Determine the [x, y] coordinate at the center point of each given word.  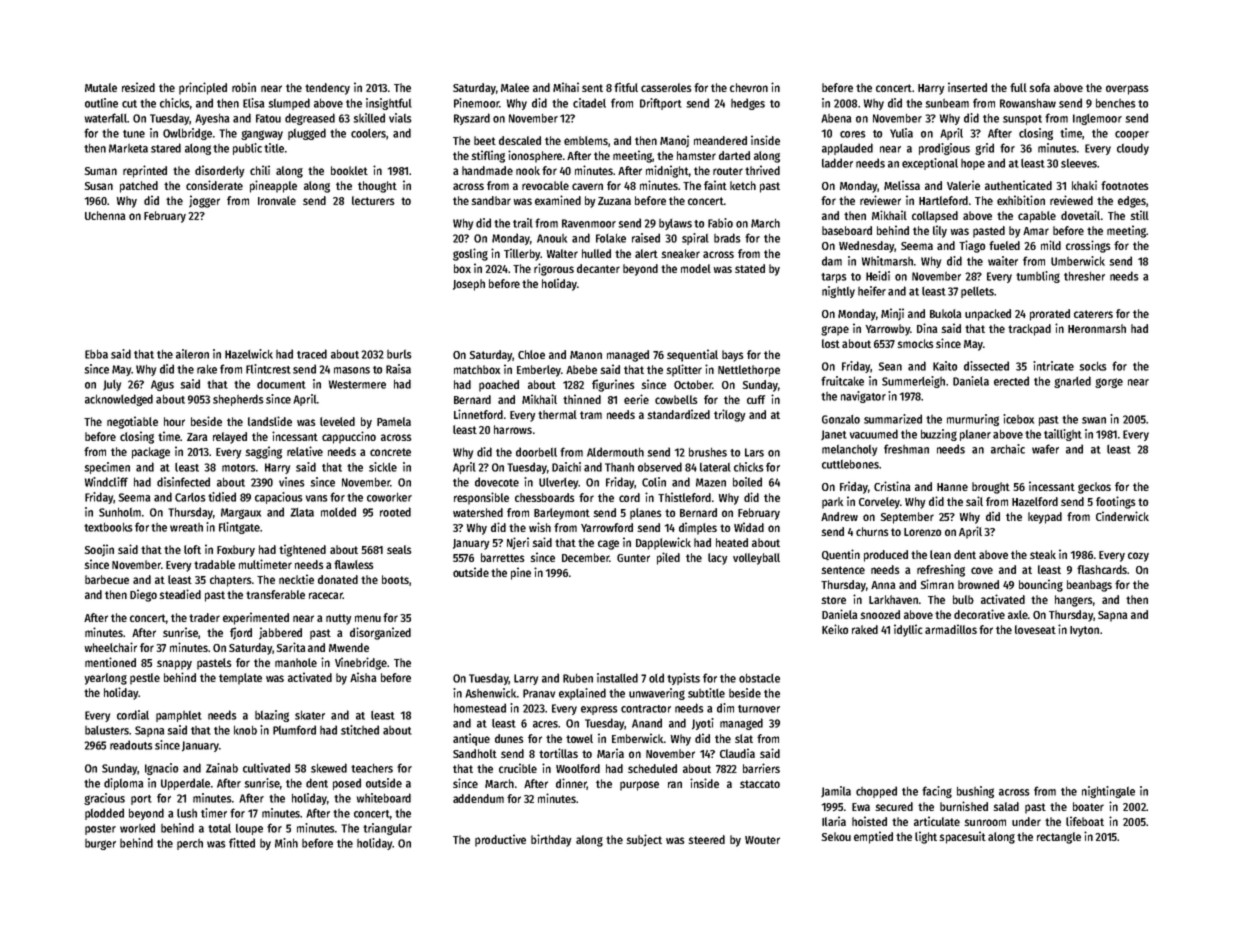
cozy [1138, 557]
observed [660, 467]
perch [190, 844]
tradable [214, 564]
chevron [749, 87]
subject [644, 840]
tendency [327, 89]
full [1018, 87]
